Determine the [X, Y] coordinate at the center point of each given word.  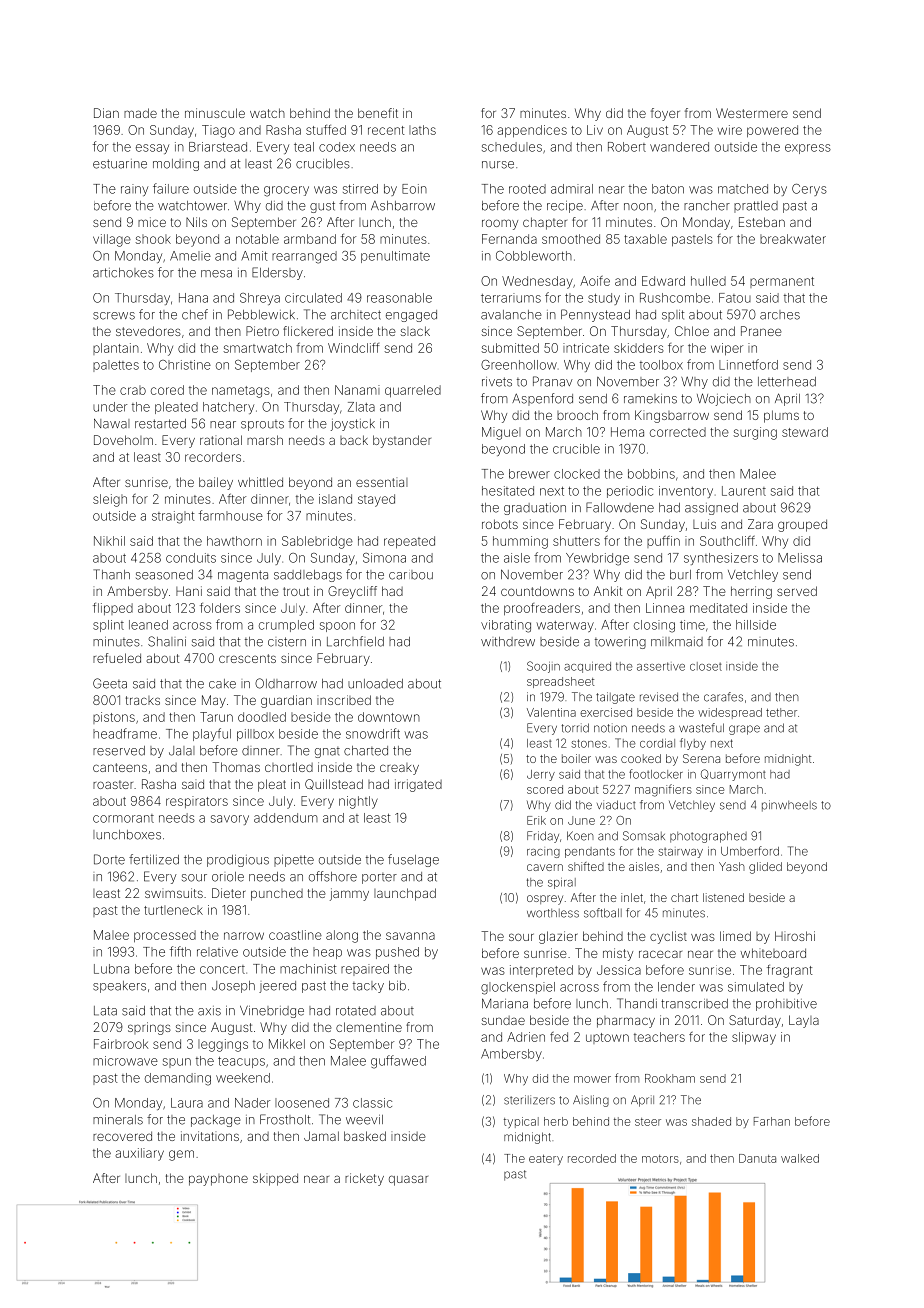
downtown [389, 717]
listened [723, 897]
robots [500, 524]
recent [386, 130]
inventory [686, 492]
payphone [218, 1180]
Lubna [111, 969]
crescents [247, 658]
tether [781, 712]
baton [668, 189]
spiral [562, 883]
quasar [408, 1180]
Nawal [112, 424]
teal [304, 147]
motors [660, 1159]
